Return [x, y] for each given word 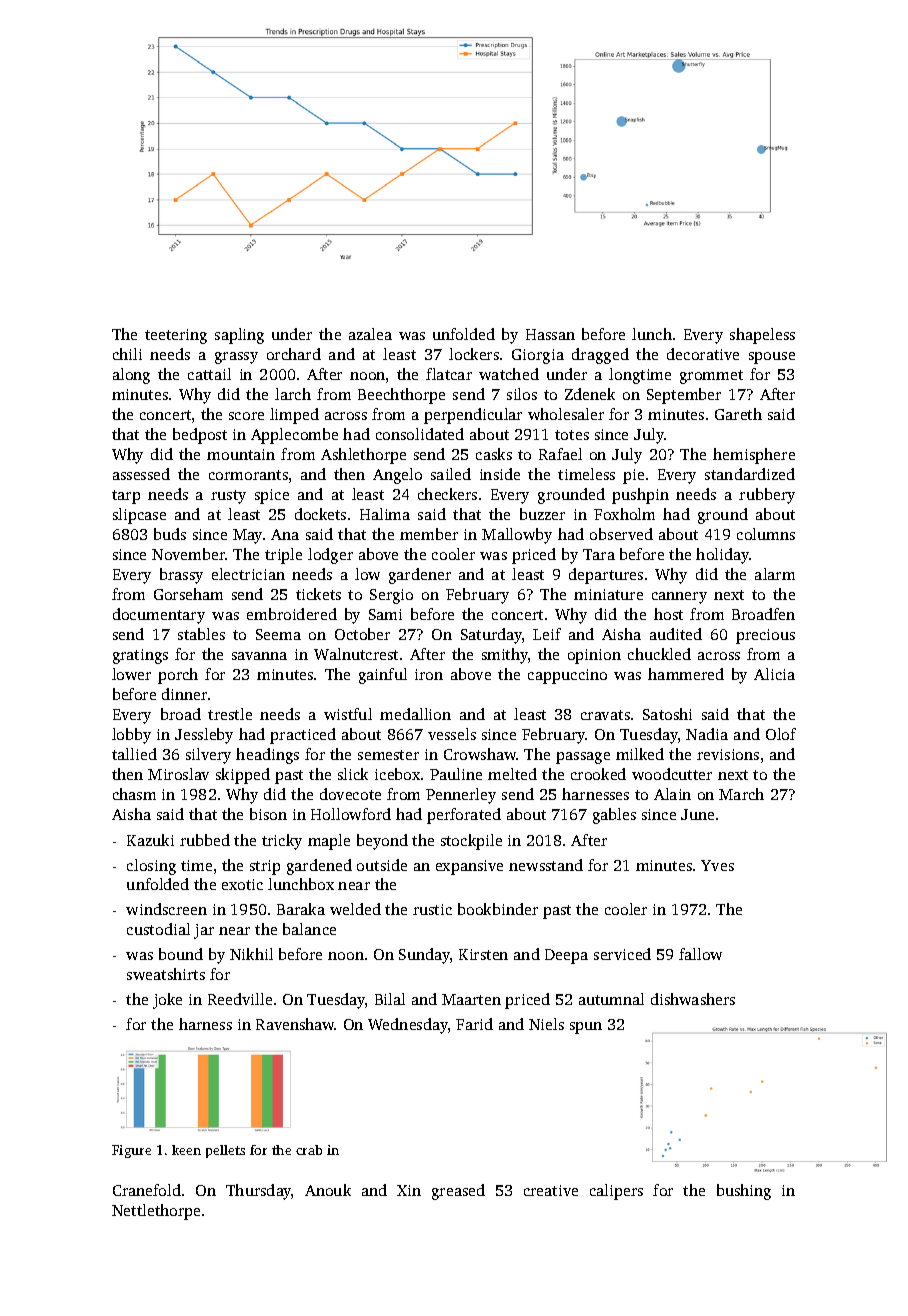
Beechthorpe [401, 396]
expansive [469, 867]
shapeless [762, 336]
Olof [781, 734]
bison [268, 814]
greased [458, 1192]
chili [127, 354]
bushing [744, 1192]
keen [186, 1150]
